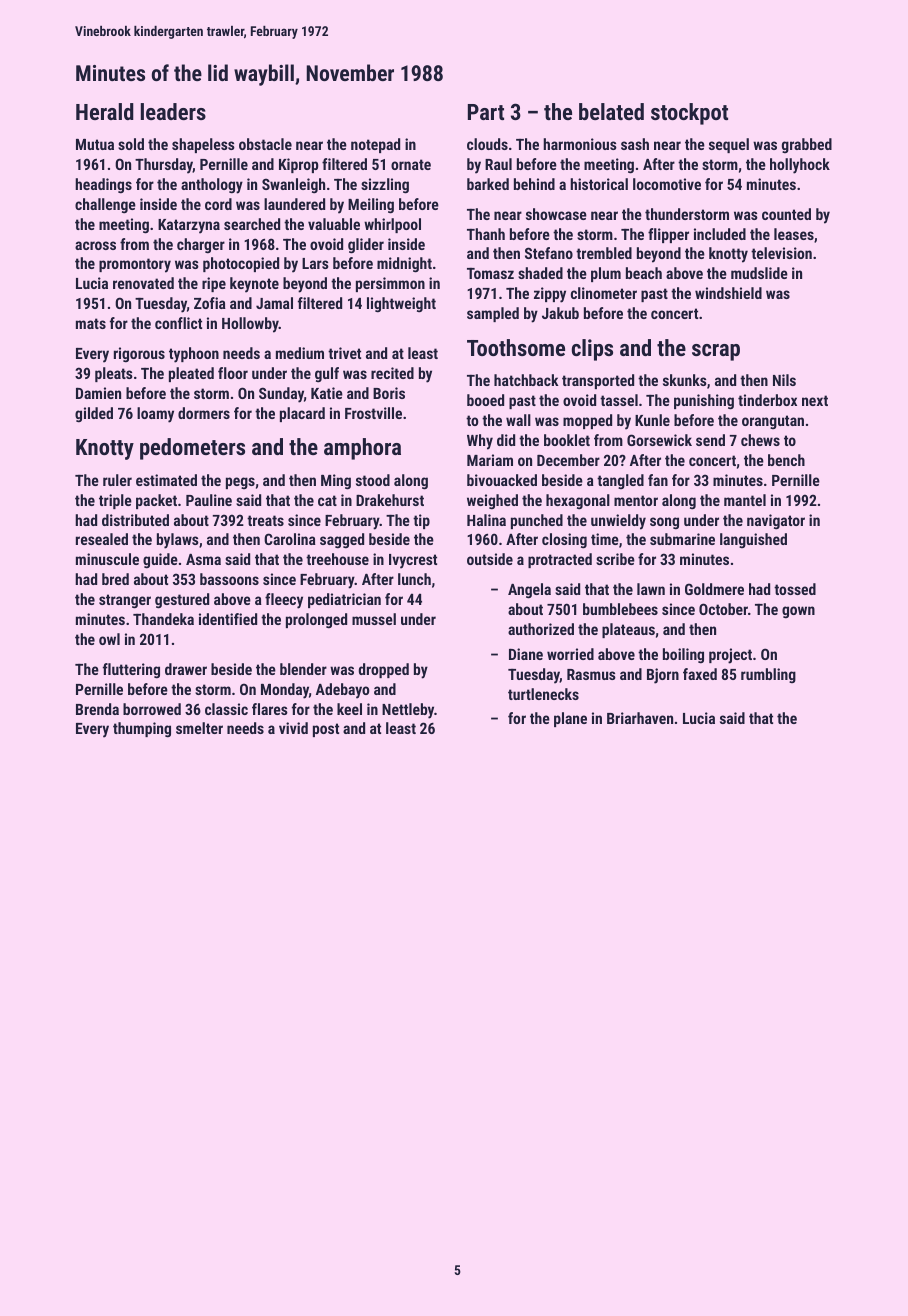 This screenshot has height=1316, width=908. Describe the element at coordinates (493, 314) in the screenshot. I see `sampled` at that location.
